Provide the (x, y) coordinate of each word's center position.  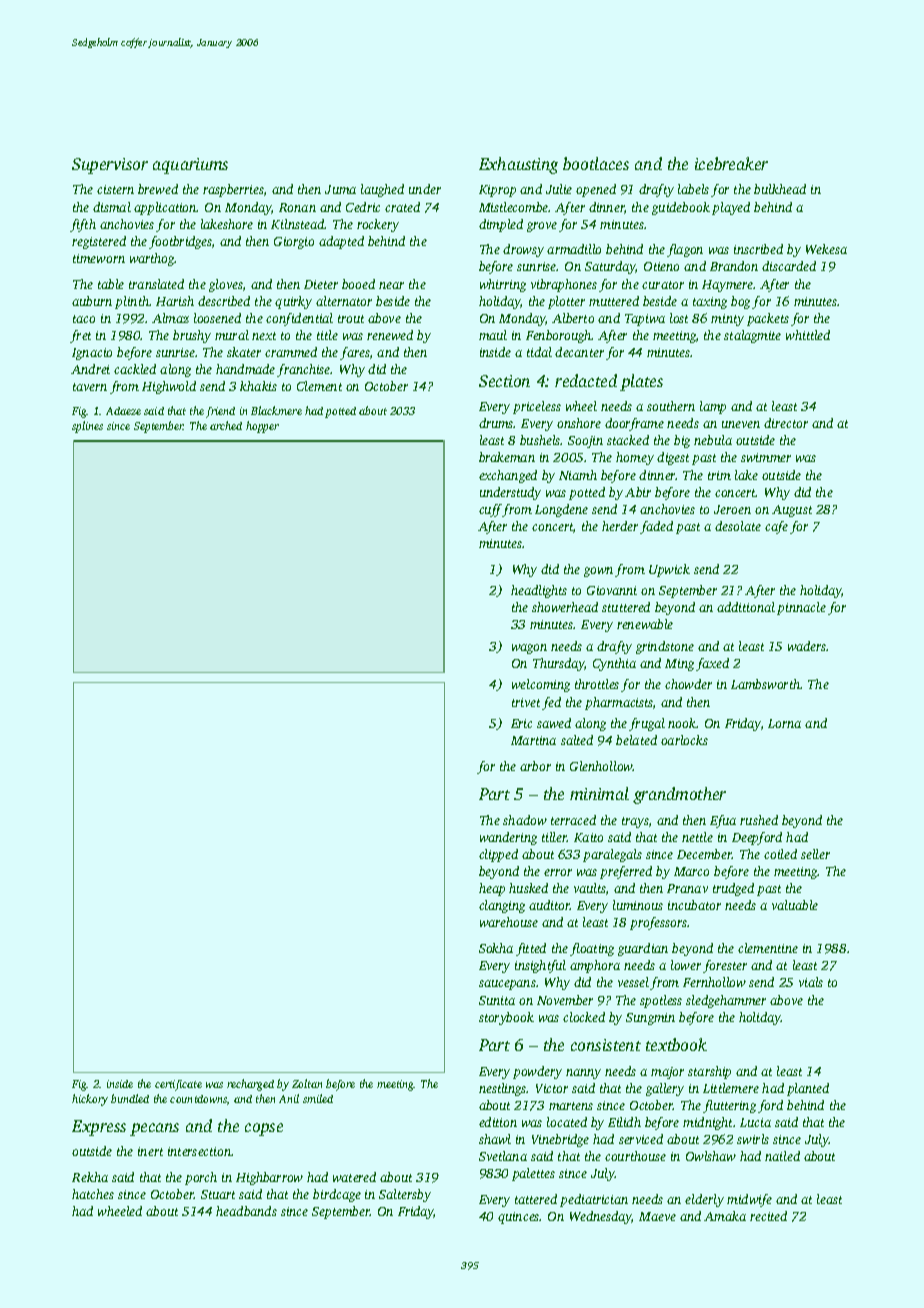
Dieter (321, 284)
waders (807, 646)
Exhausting (518, 165)
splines (87, 427)
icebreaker (731, 163)
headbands (246, 1211)
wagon (529, 649)
